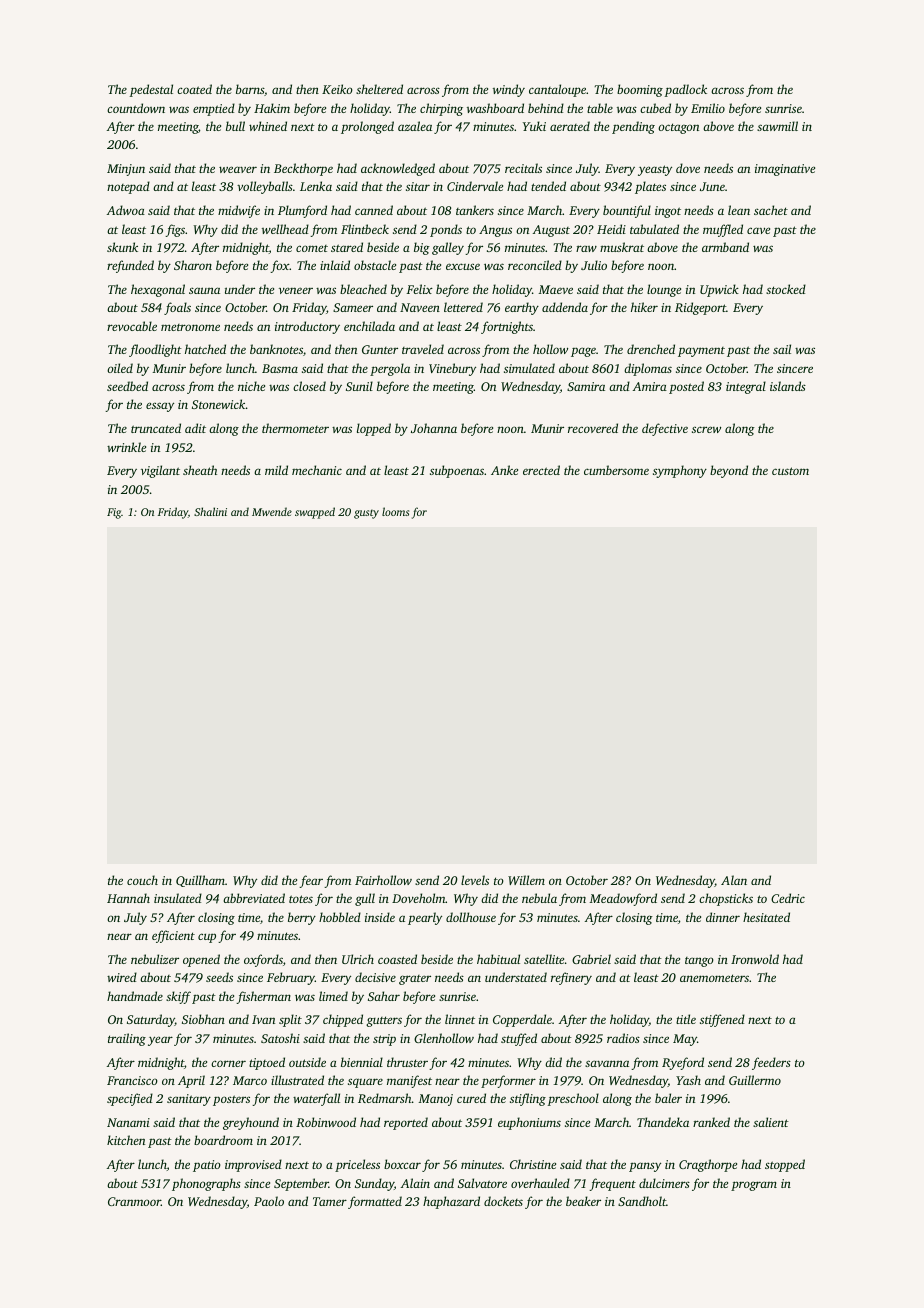 This screenshot has width=924, height=1308. What do you see at coordinates (573, 1099) in the screenshot?
I see `preschool` at bounding box center [573, 1099].
